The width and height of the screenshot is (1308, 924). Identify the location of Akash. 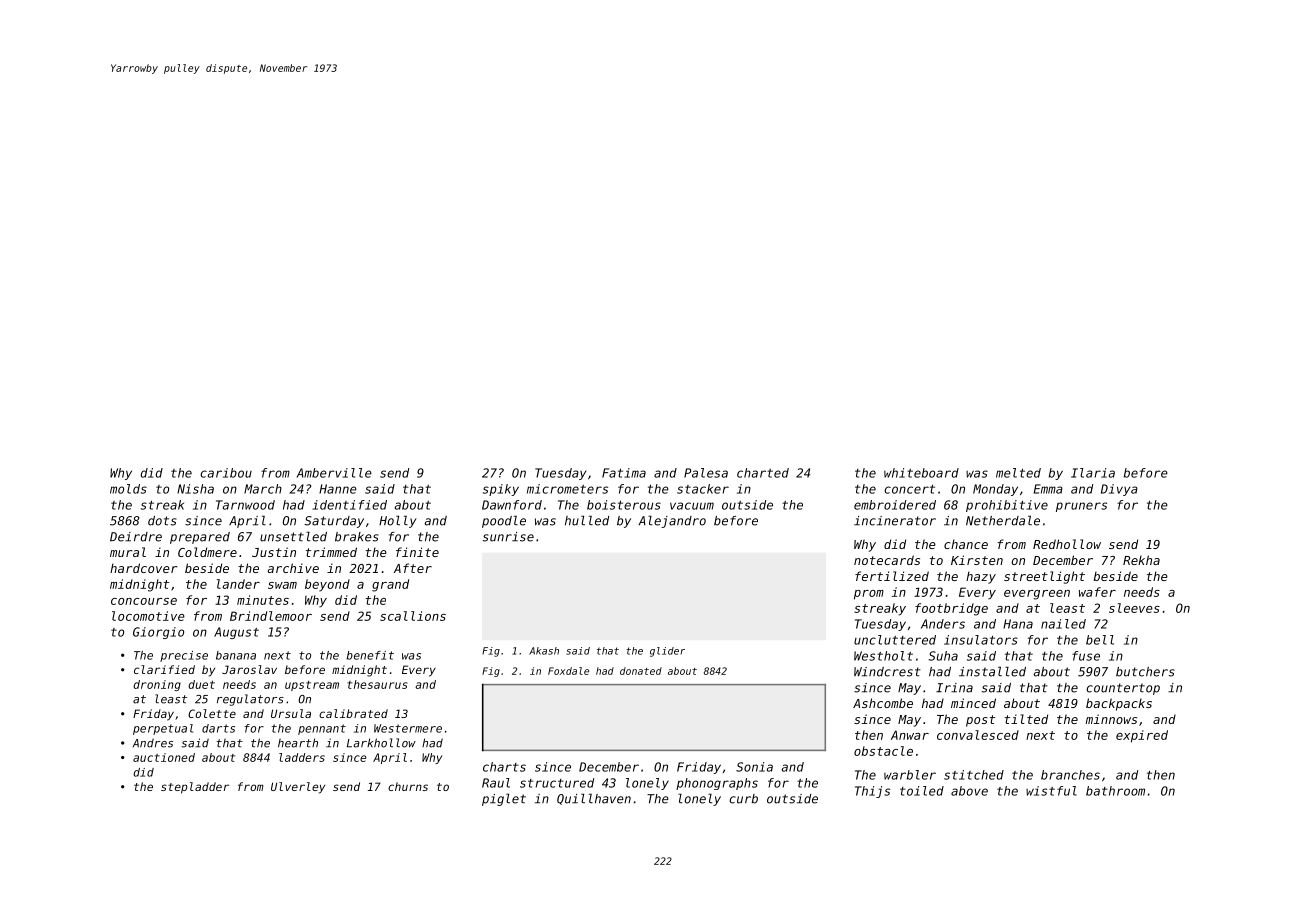
(544, 651).
